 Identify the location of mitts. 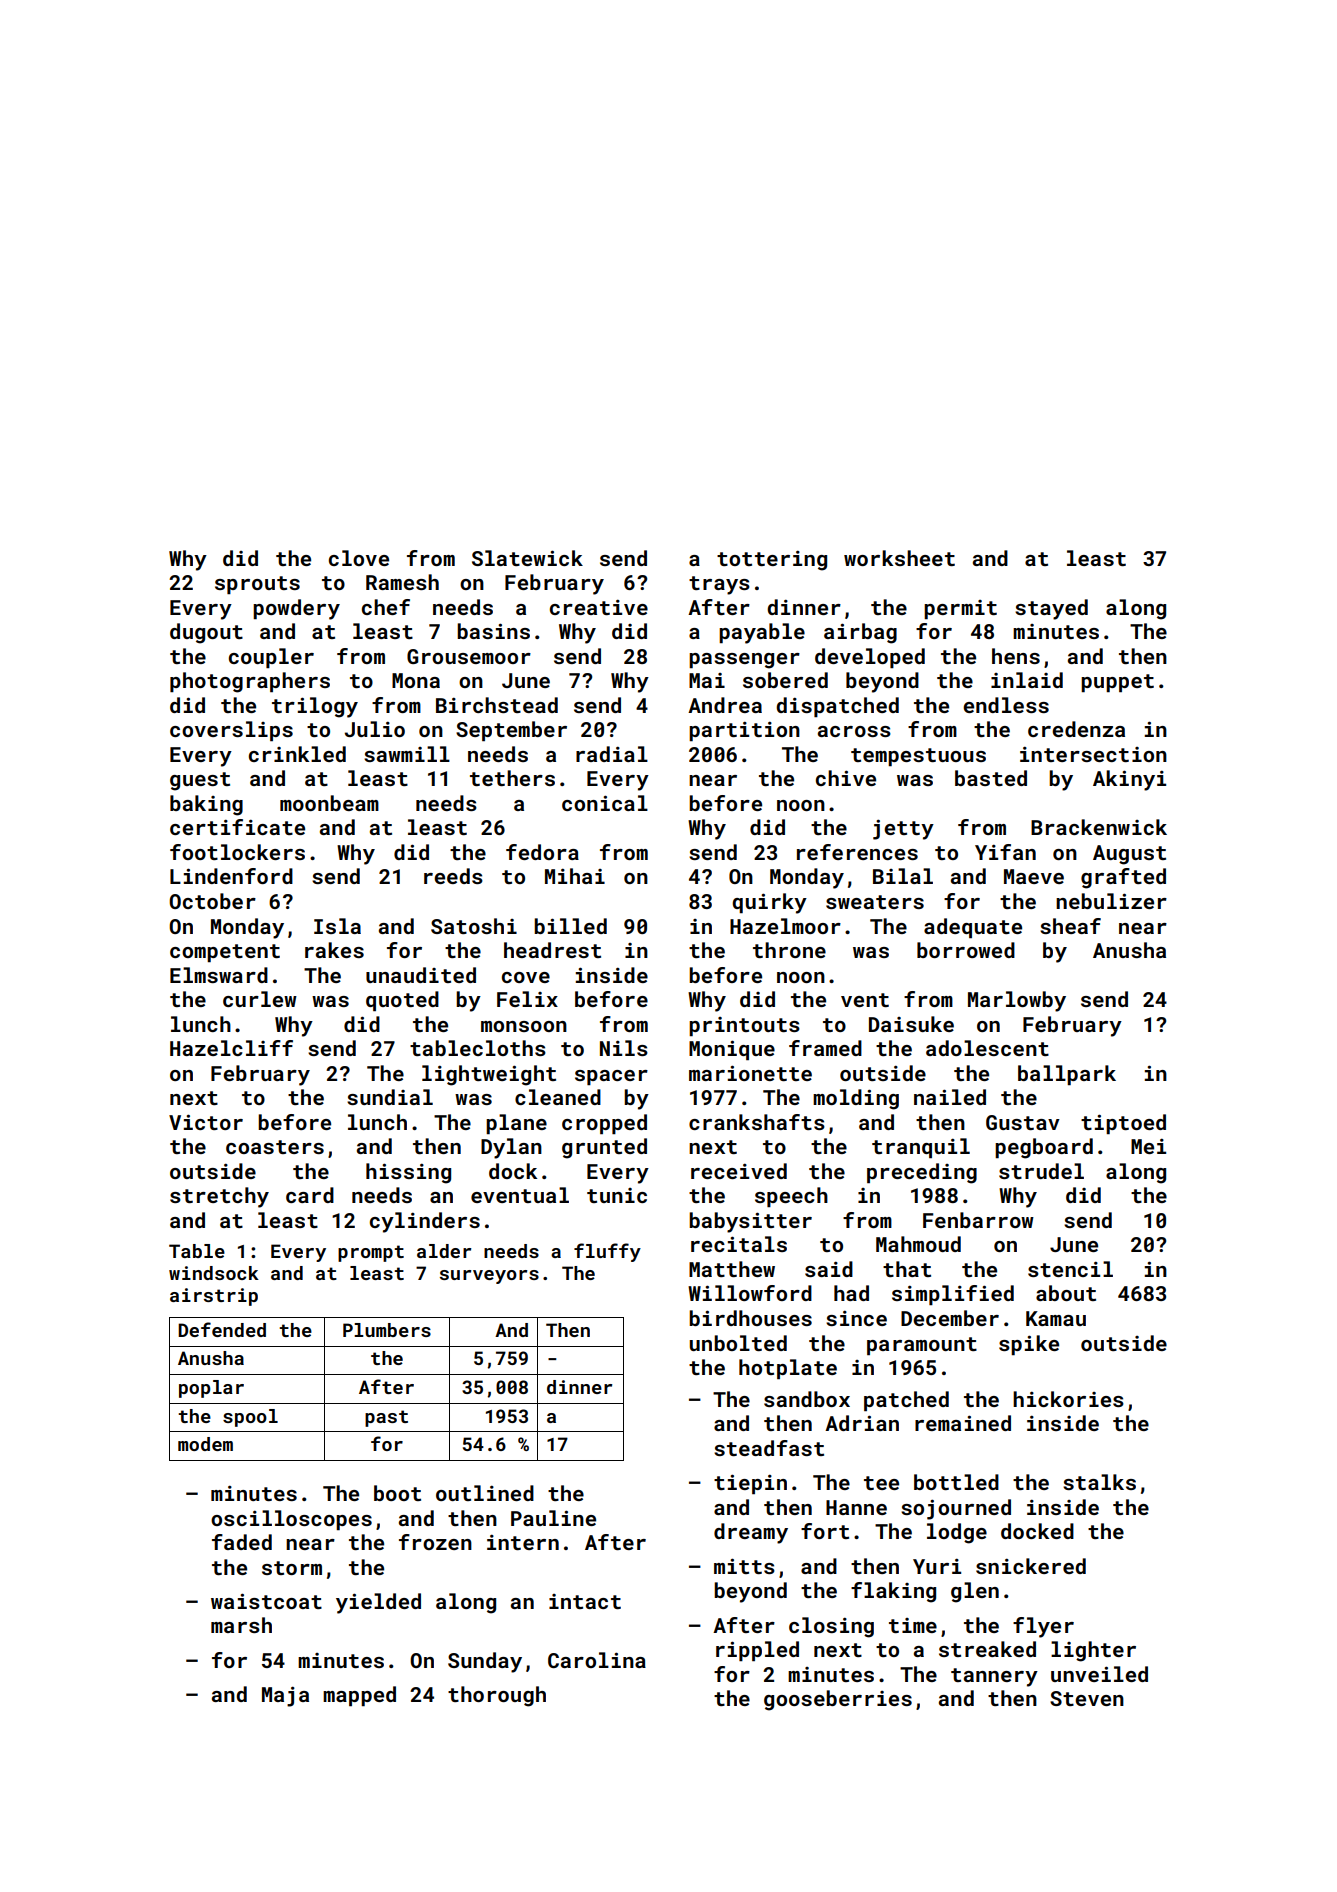
(744, 1566).
